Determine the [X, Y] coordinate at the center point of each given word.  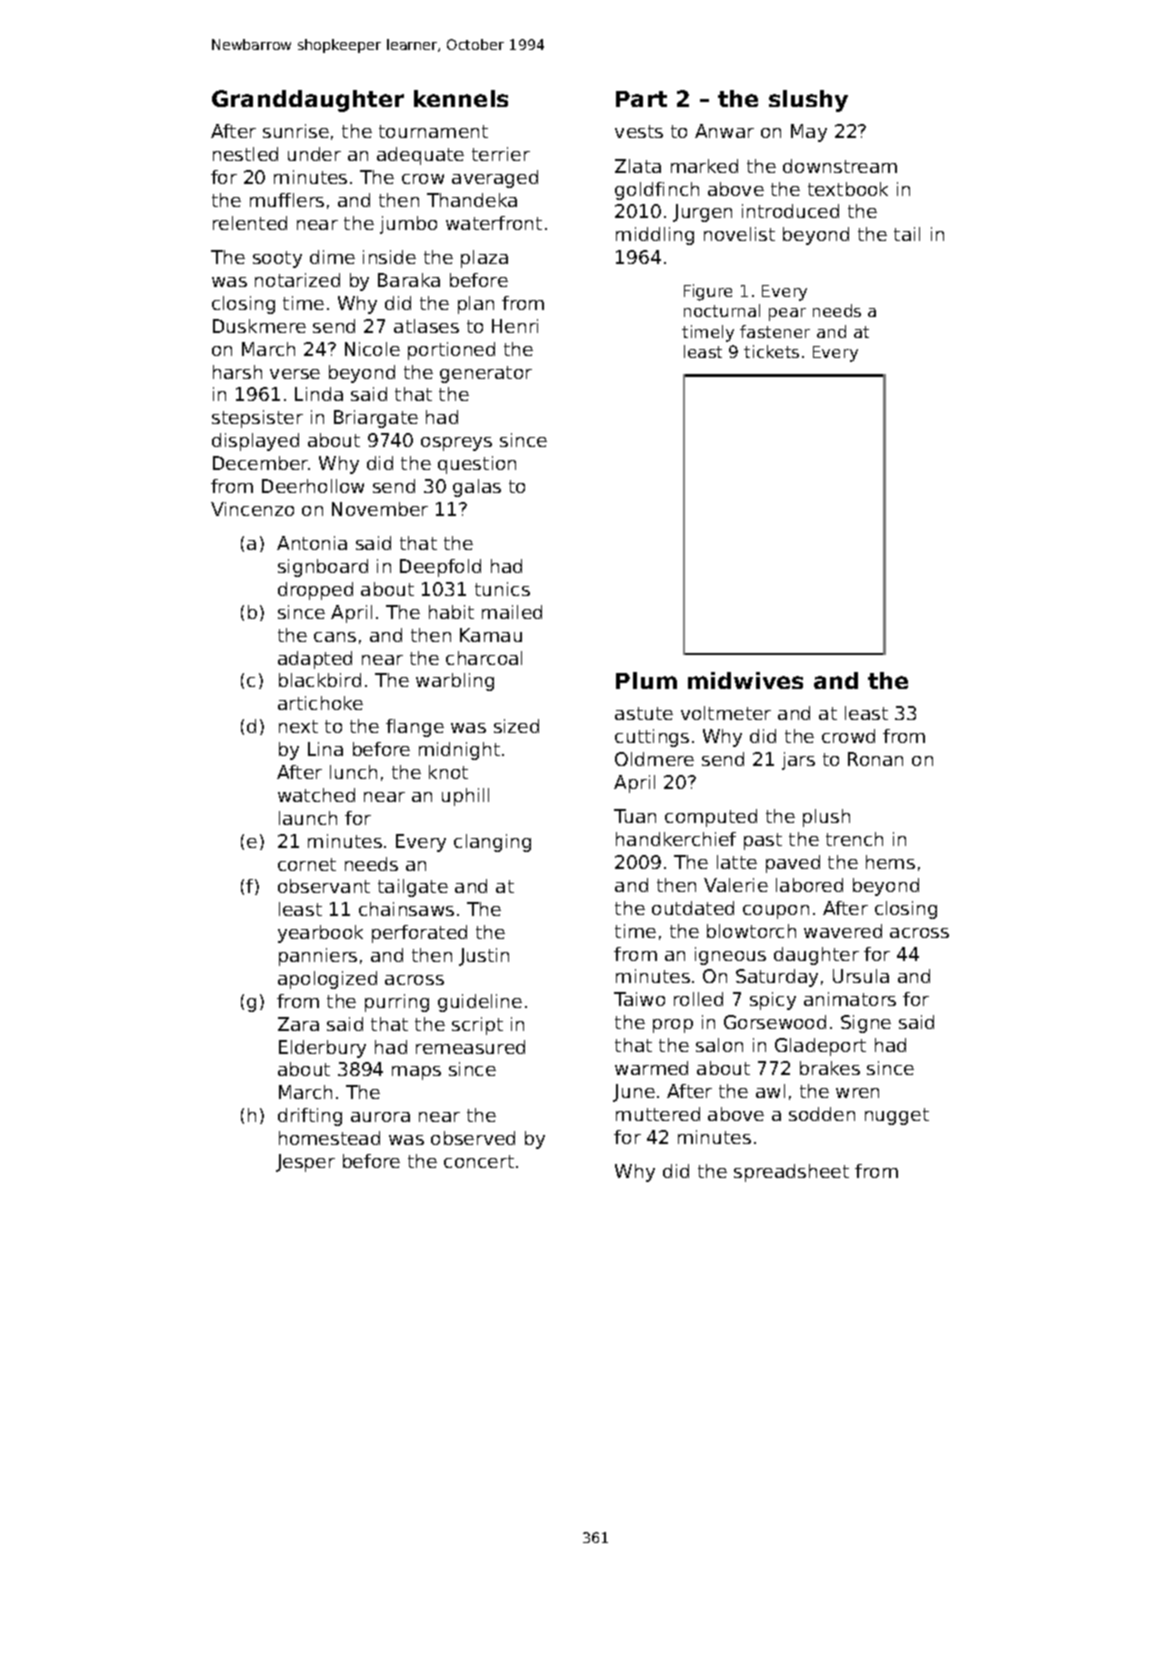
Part [641, 99]
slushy [808, 101]
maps [416, 1073]
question [477, 465]
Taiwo [639, 999]
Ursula [861, 976]
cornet [307, 864]
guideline [480, 1003]
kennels [461, 98]
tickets [771, 351]
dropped [315, 591]
